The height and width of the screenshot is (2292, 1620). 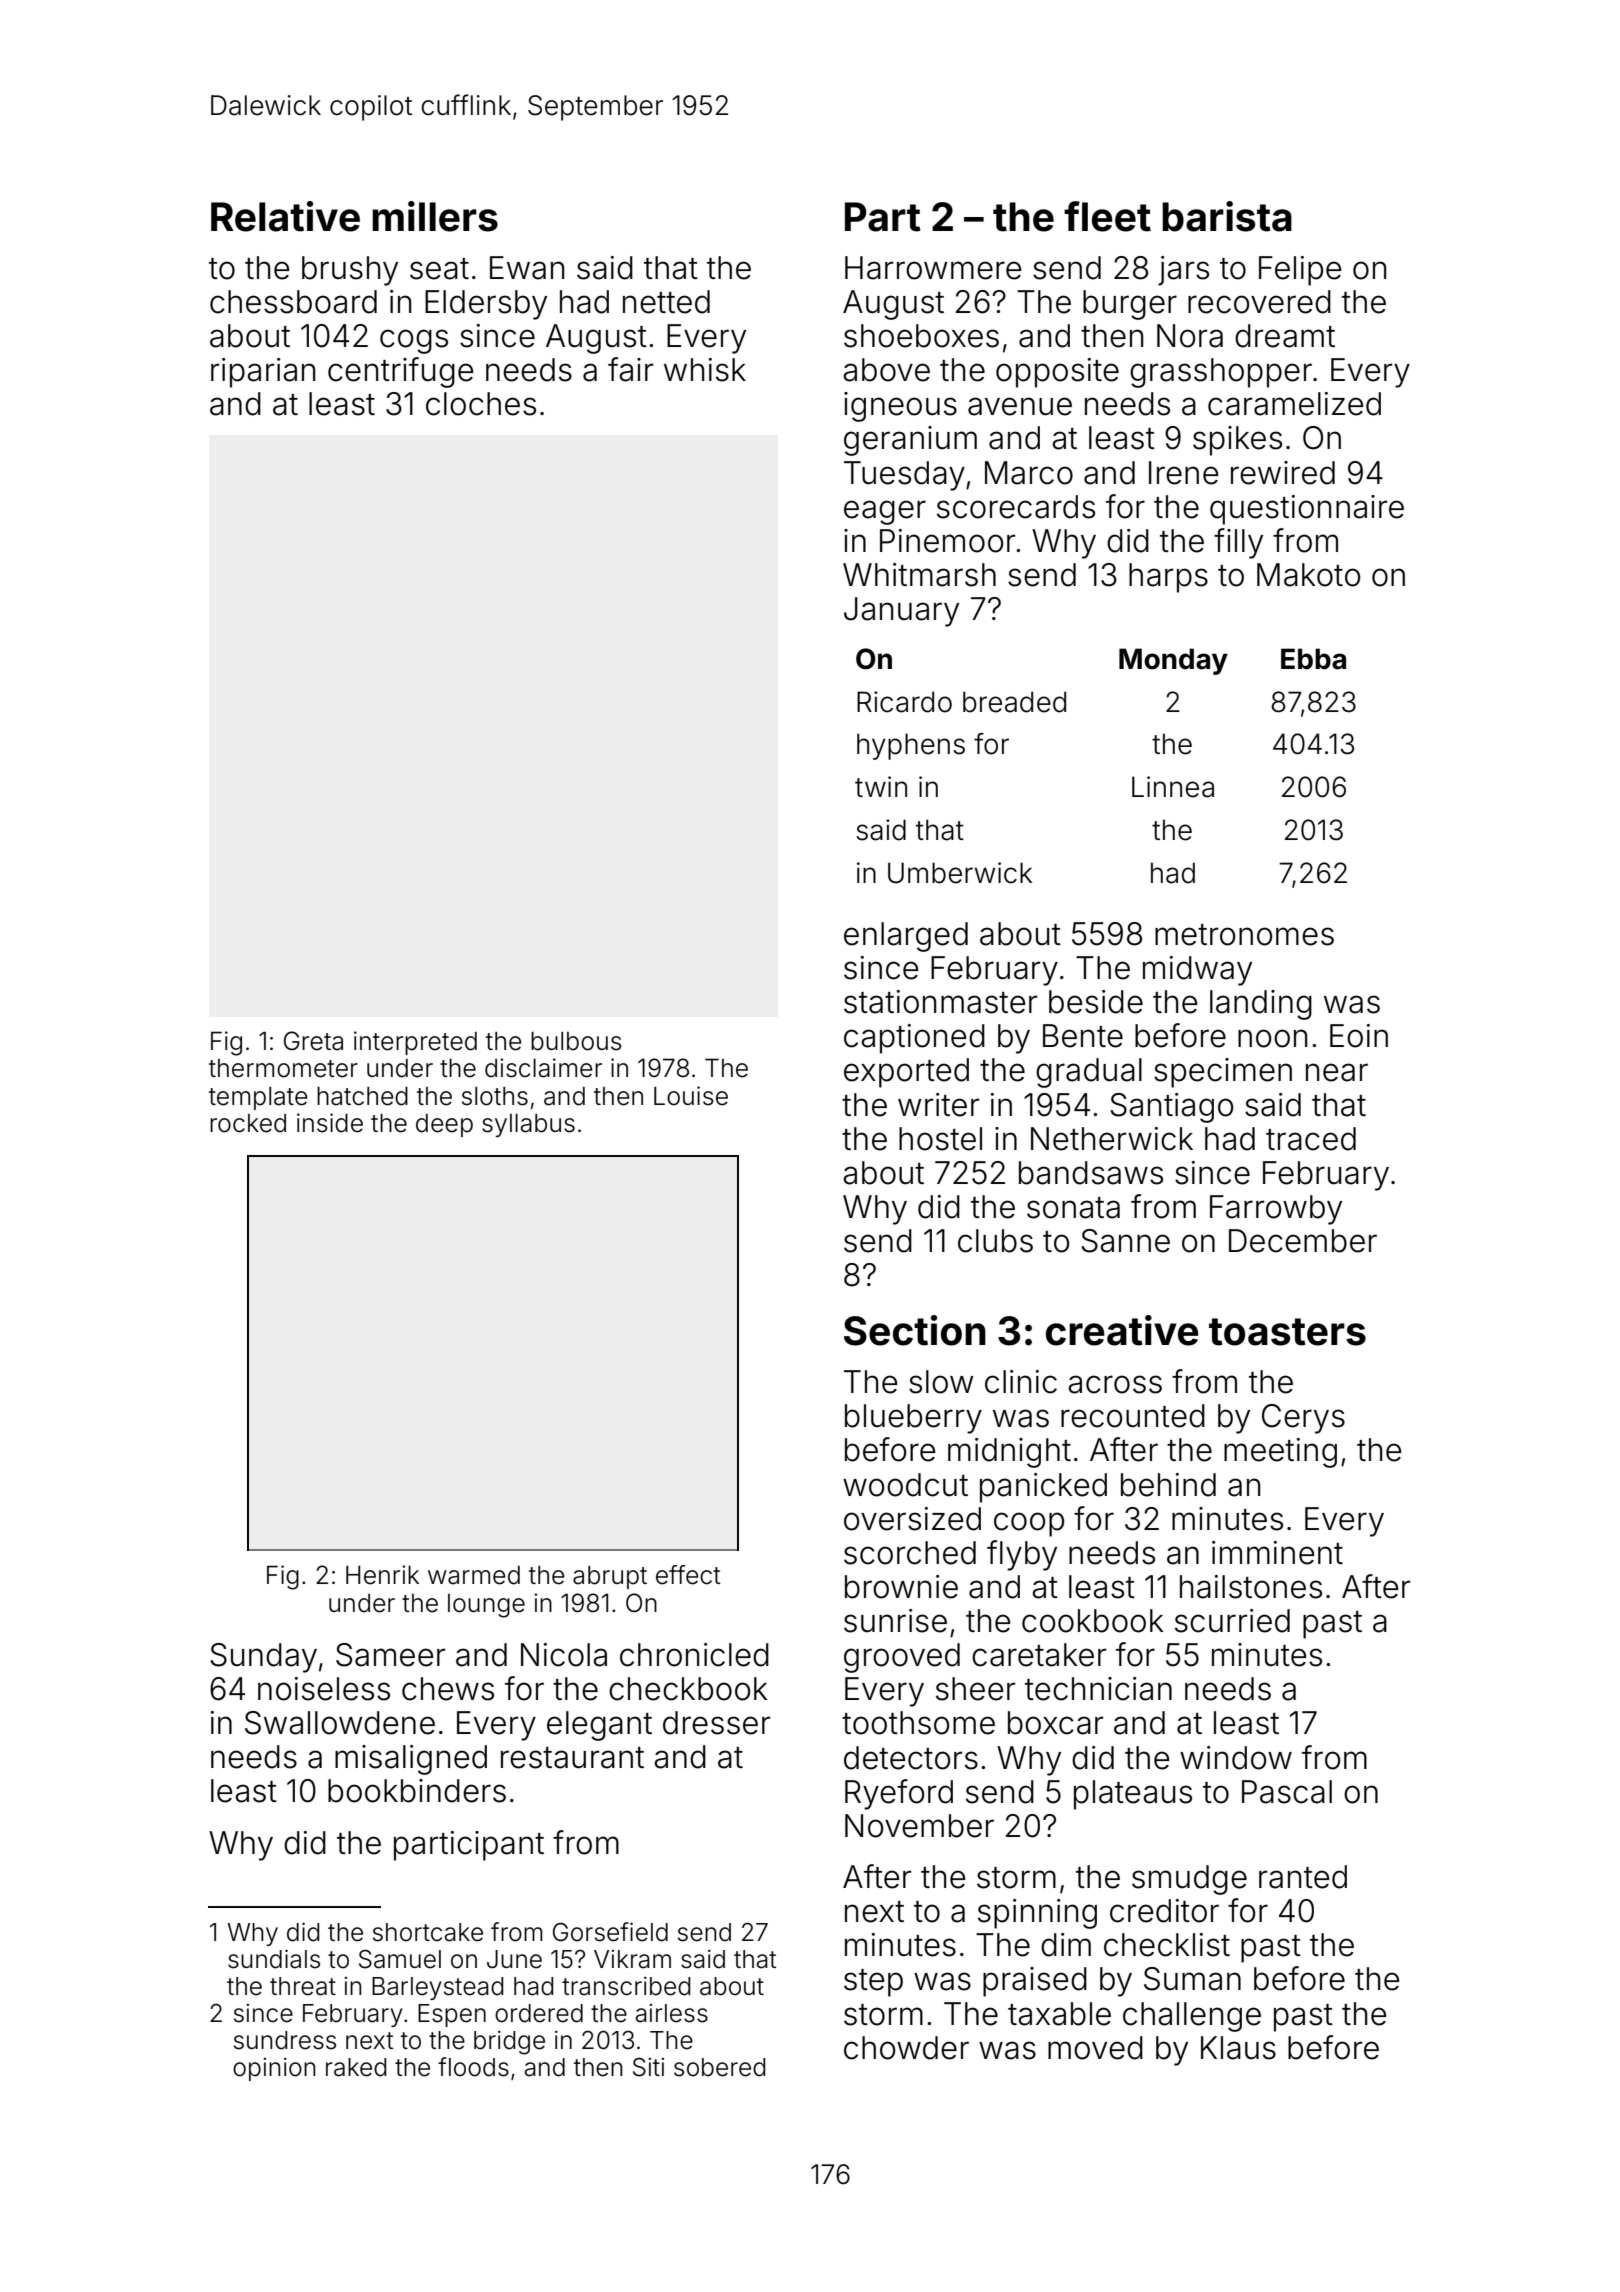 What do you see at coordinates (274, 2069) in the screenshot?
I see `opinion` at bounding box center [274, 2069].
